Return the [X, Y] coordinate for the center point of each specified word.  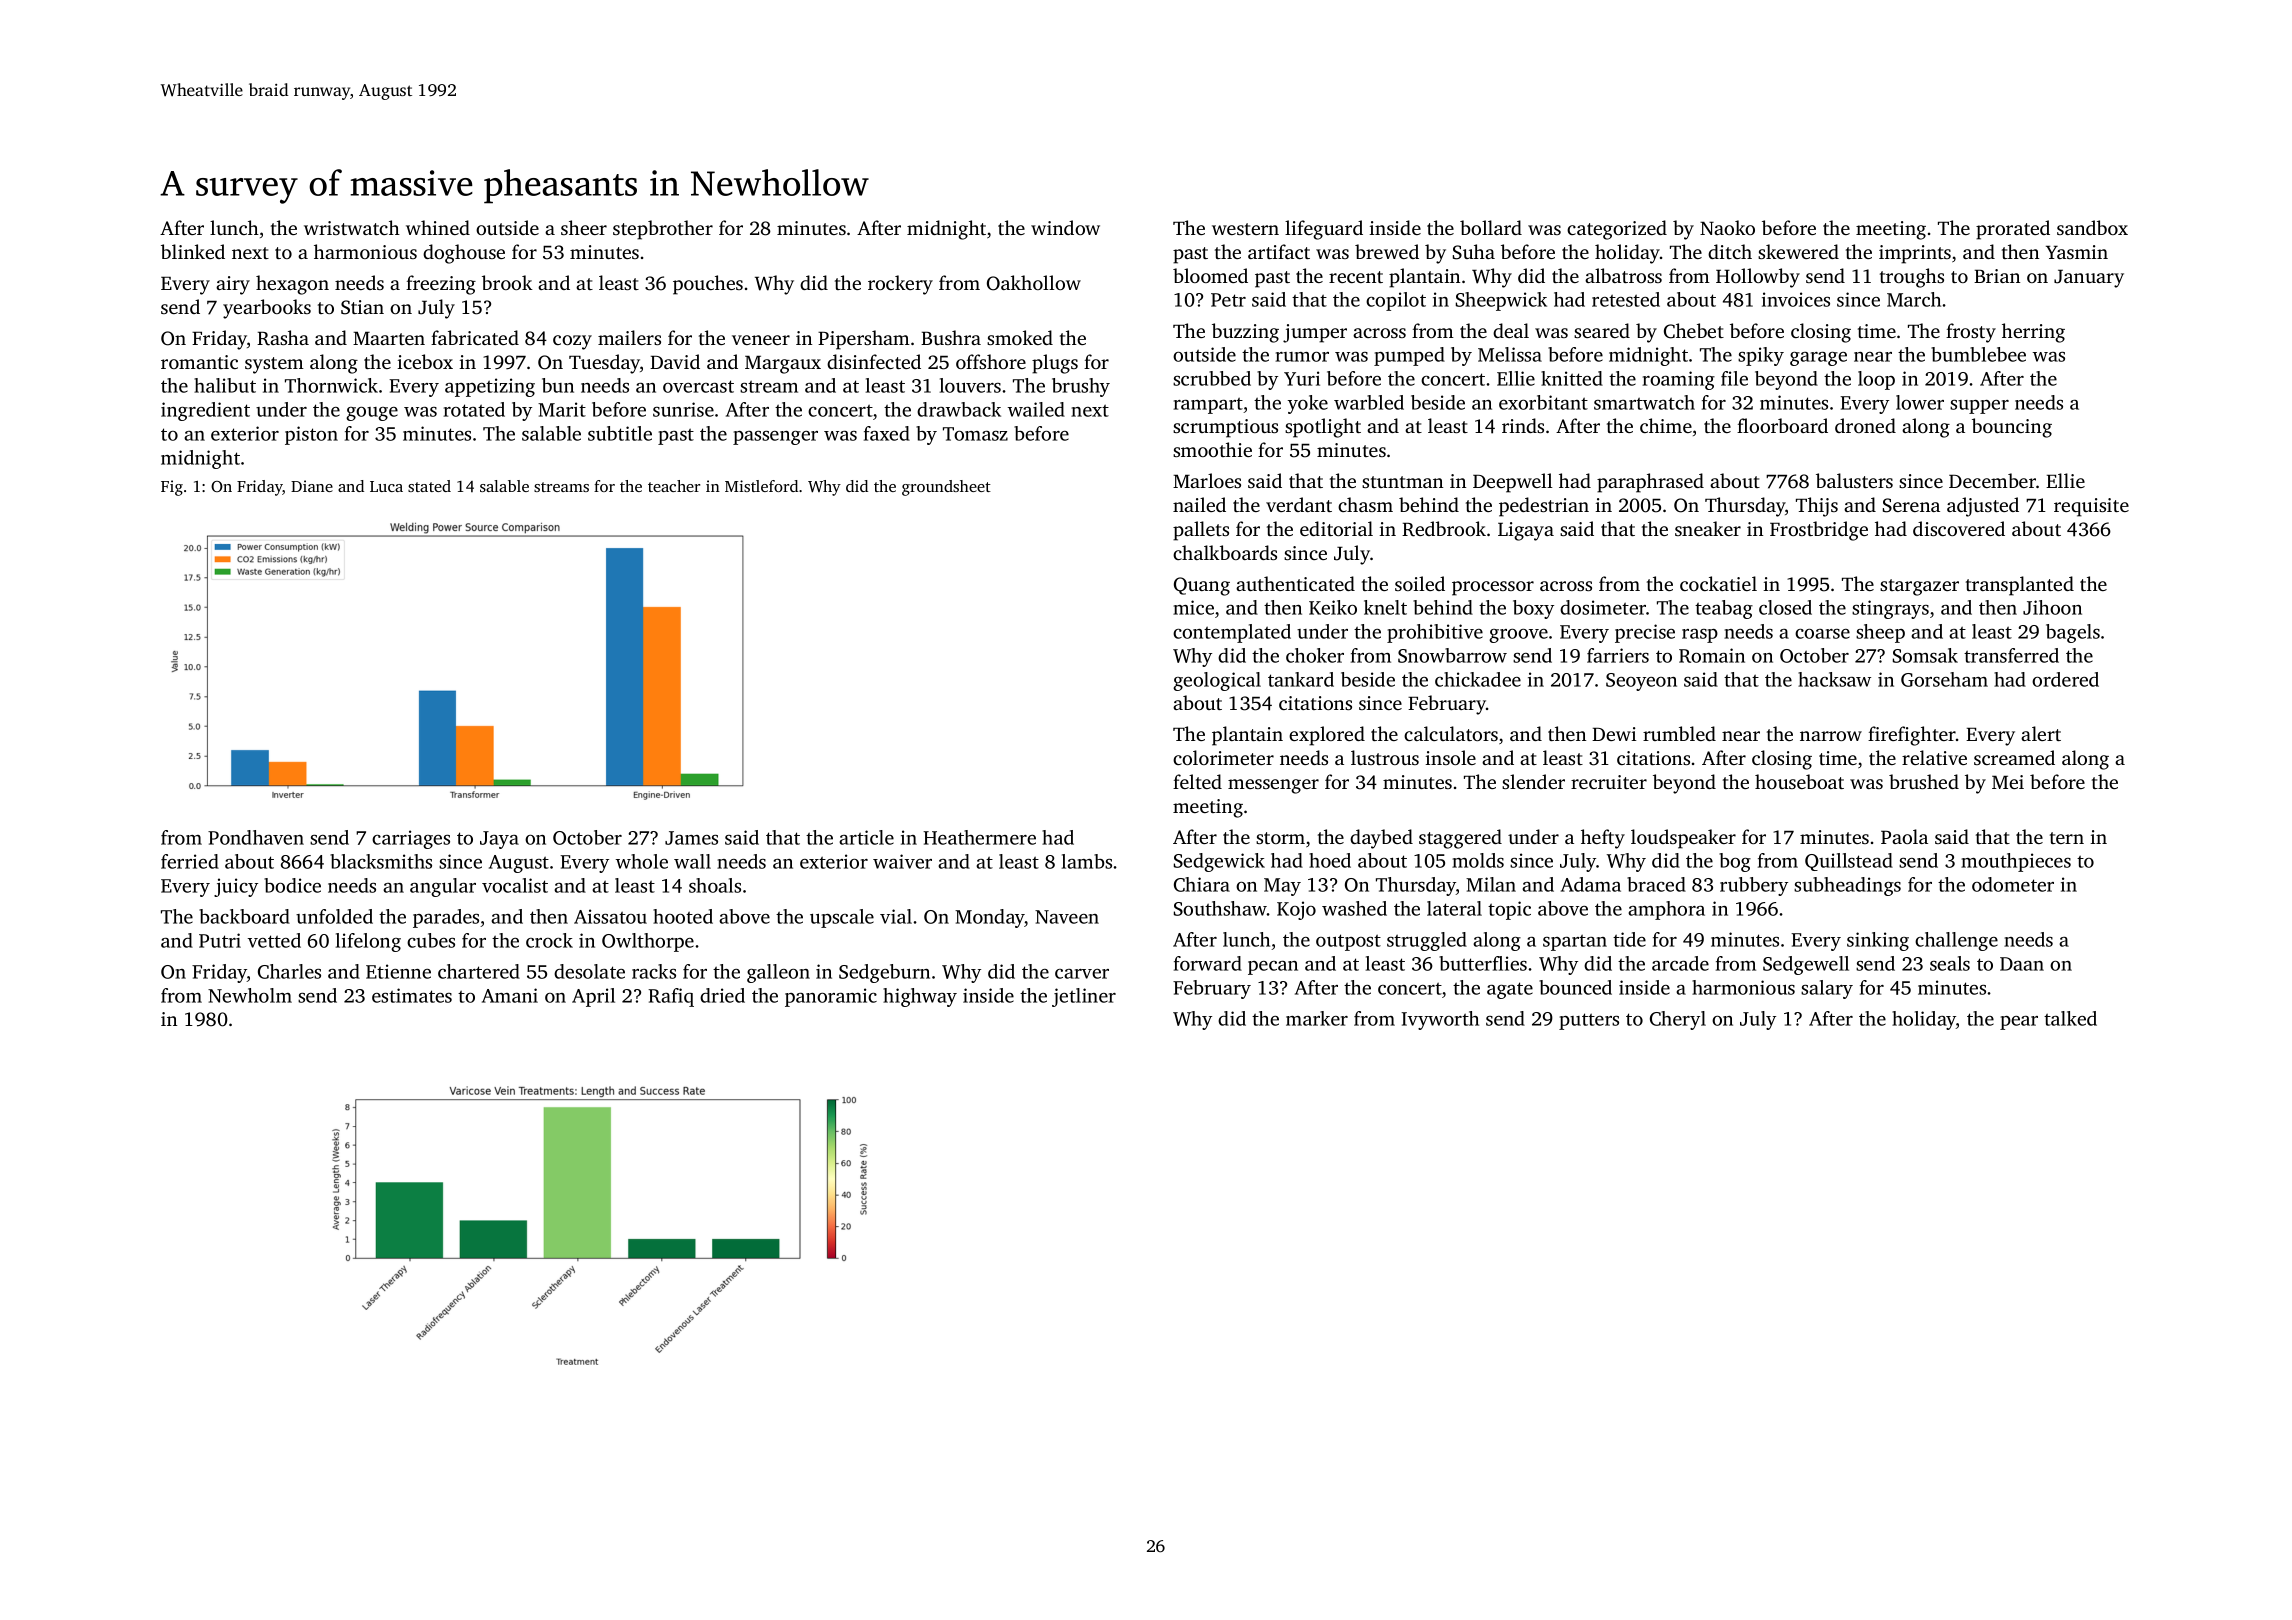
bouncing [2012, 428]
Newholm [250, 995]
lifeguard [1324, 230]
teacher [674, 486]
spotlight [1323, 428]
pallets [1201, 531]
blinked [193, 251]
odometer [2013, 884]
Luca [386, 486]
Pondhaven [256, 837]
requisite [2091, 507]
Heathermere [979, 837]
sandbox [2092, 227]
